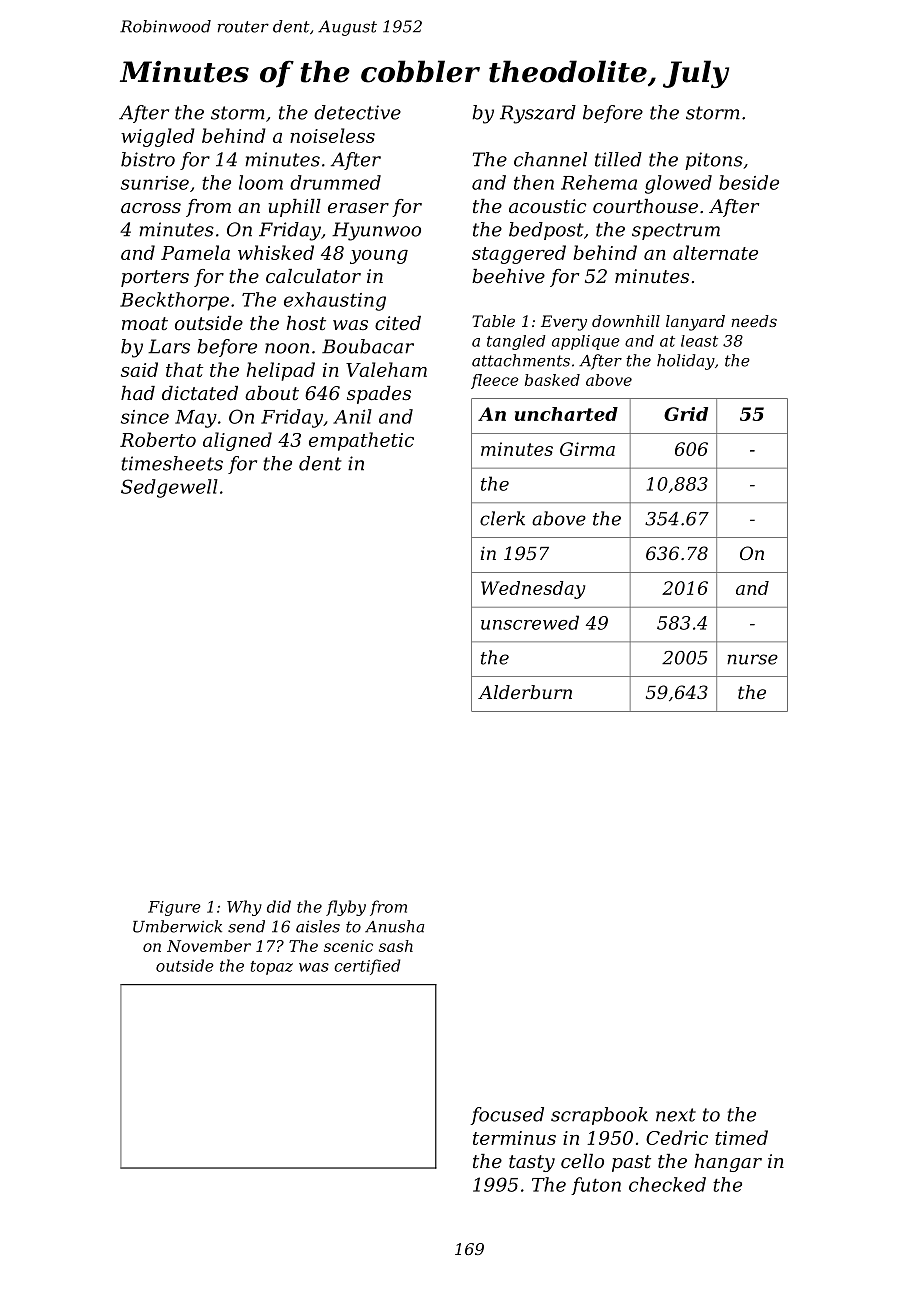 Image resolution: width=908 pixels, height=1316 pixels. I want to click on Grid, so click(686, 414).
